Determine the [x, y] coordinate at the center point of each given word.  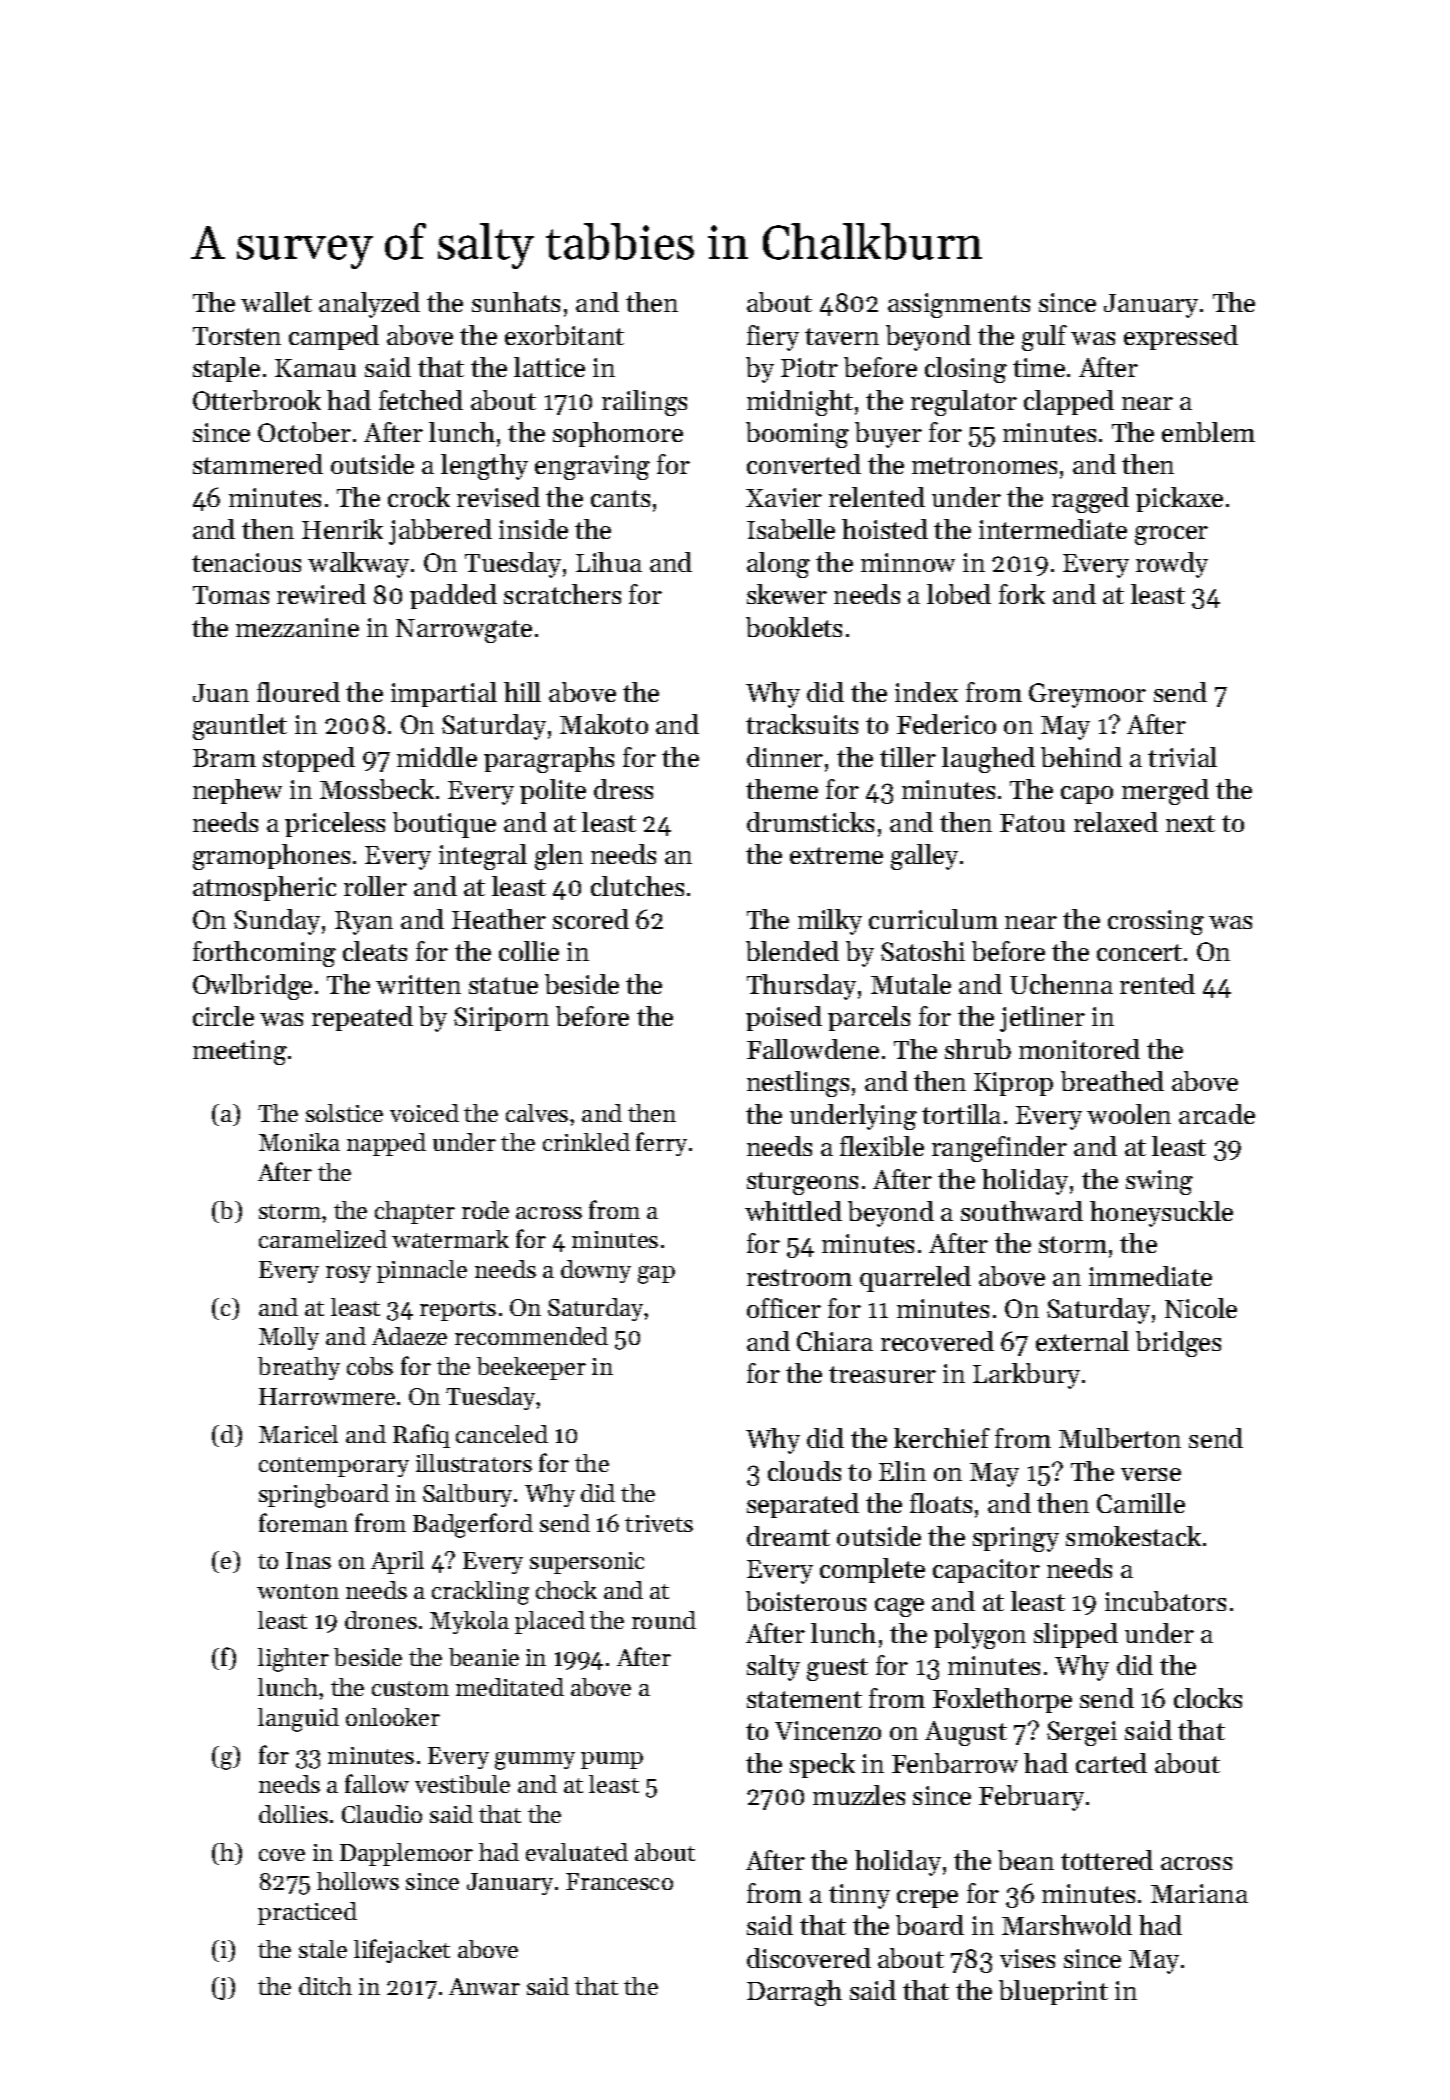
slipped [1076, 1635]
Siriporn [501, 1019]
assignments [959, 305]
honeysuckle [1161, 1214]
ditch [325, 1986]
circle [223, 1016]
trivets [659, 1523]
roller [375, 886]
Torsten [237, 336]
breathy [299, 1368]
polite [553, 791]
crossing [1156, 922]
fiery [773, 338]
